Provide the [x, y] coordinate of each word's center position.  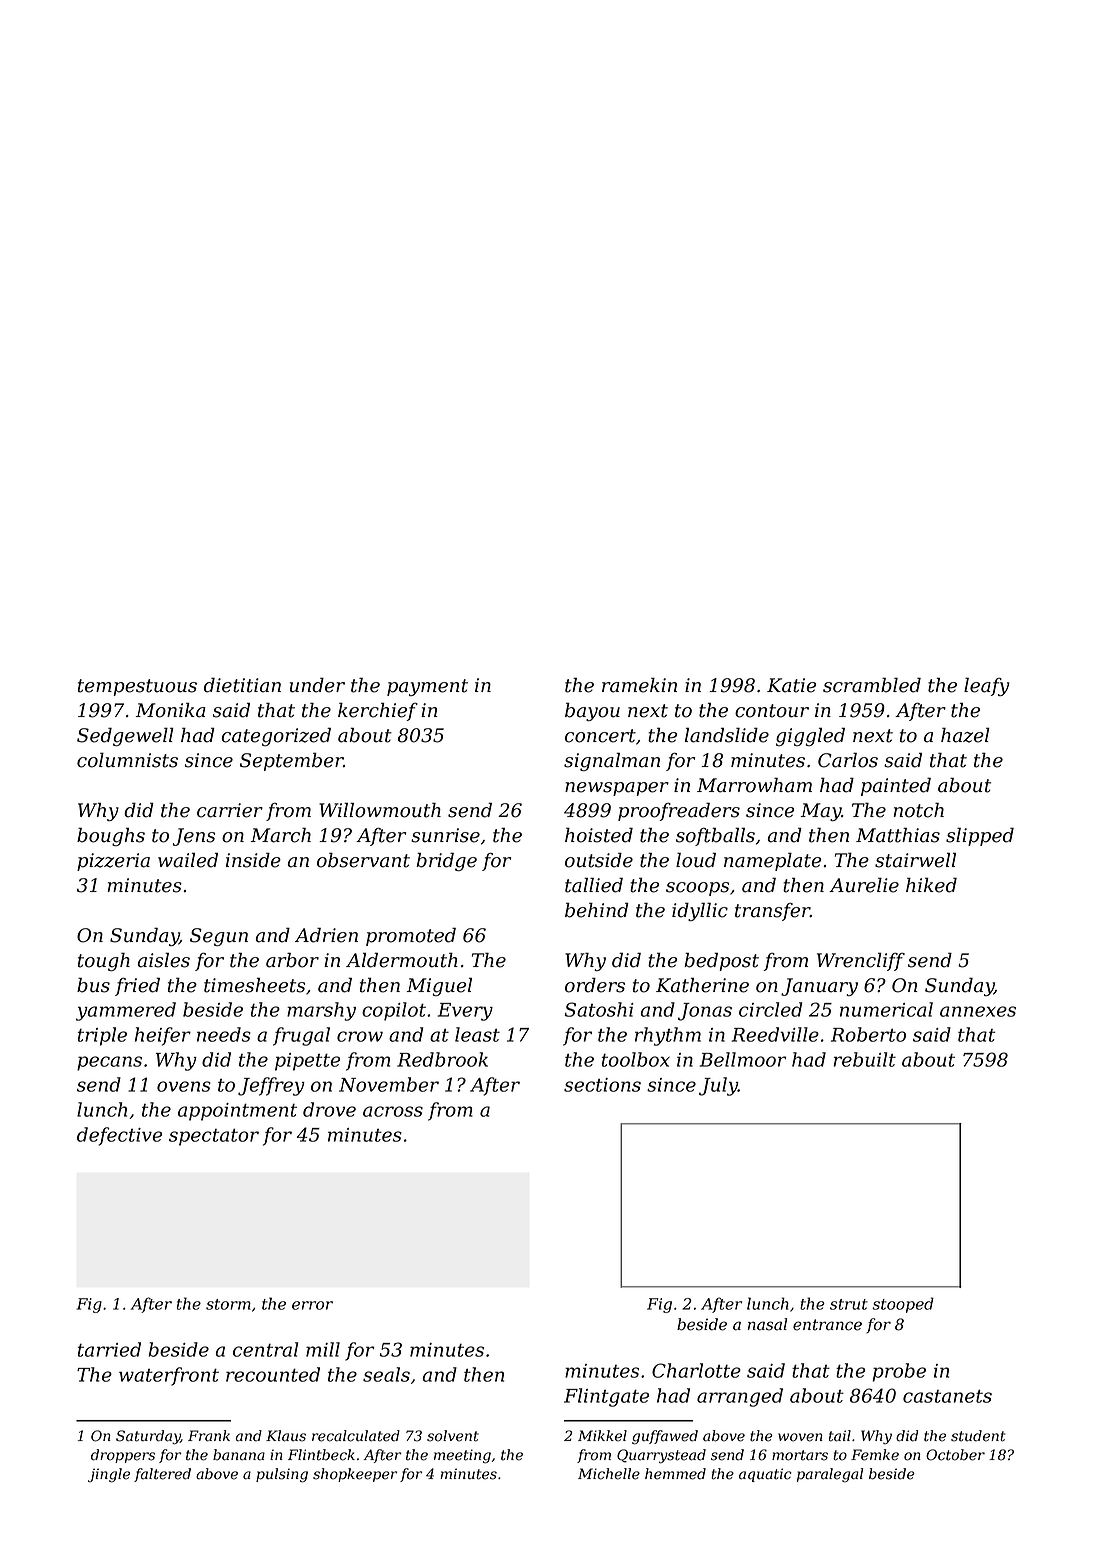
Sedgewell [125, 736]
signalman [612, 761]
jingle [109, 1475]
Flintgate [606, 1397]
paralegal [830, 1475]
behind [597, 910]
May [821, 812]
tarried [109, 1349]
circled [770, 1009]
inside [253, 860]
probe [899, 1372]
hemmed [675, 1474]
